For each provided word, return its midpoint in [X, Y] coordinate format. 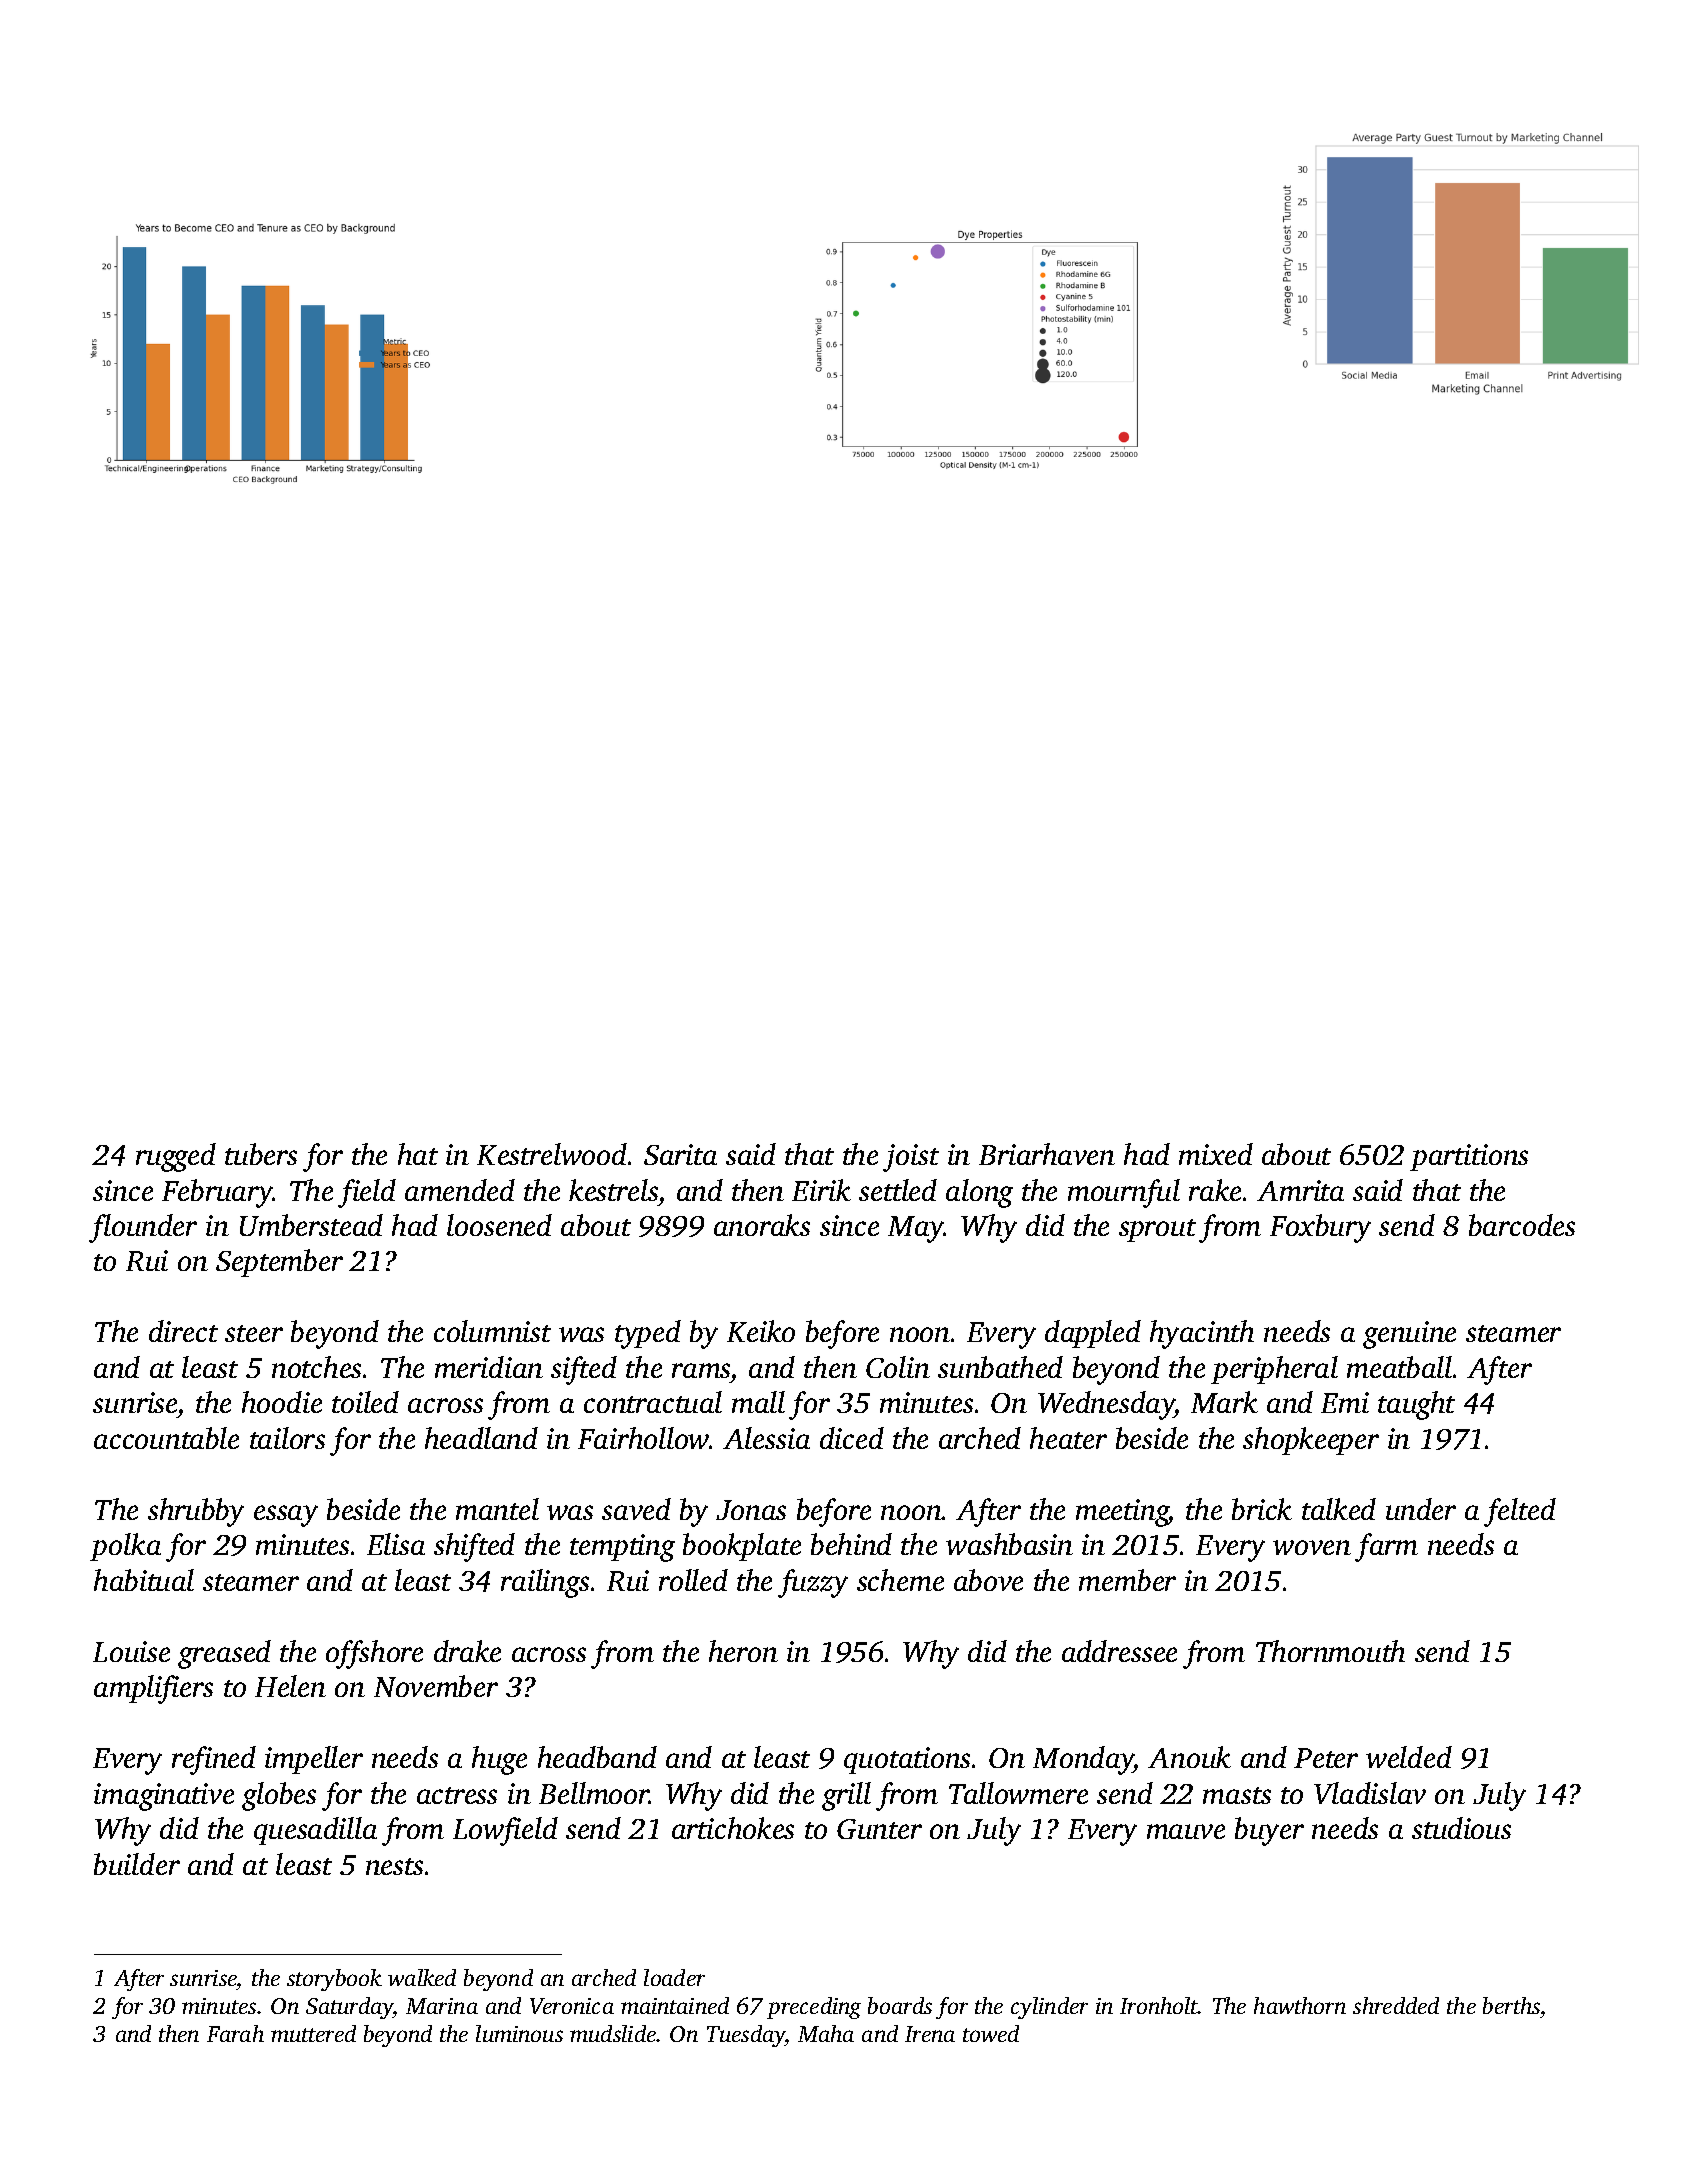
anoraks [762, 1225]
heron [743, 1651]
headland [481, 1438]
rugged [176, 1157]
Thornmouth [1330, 1651]
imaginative [164, 1797]
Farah [235, 2033]
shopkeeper [1311, 1441]
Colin [898, 1367]
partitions [1469, 1157]
